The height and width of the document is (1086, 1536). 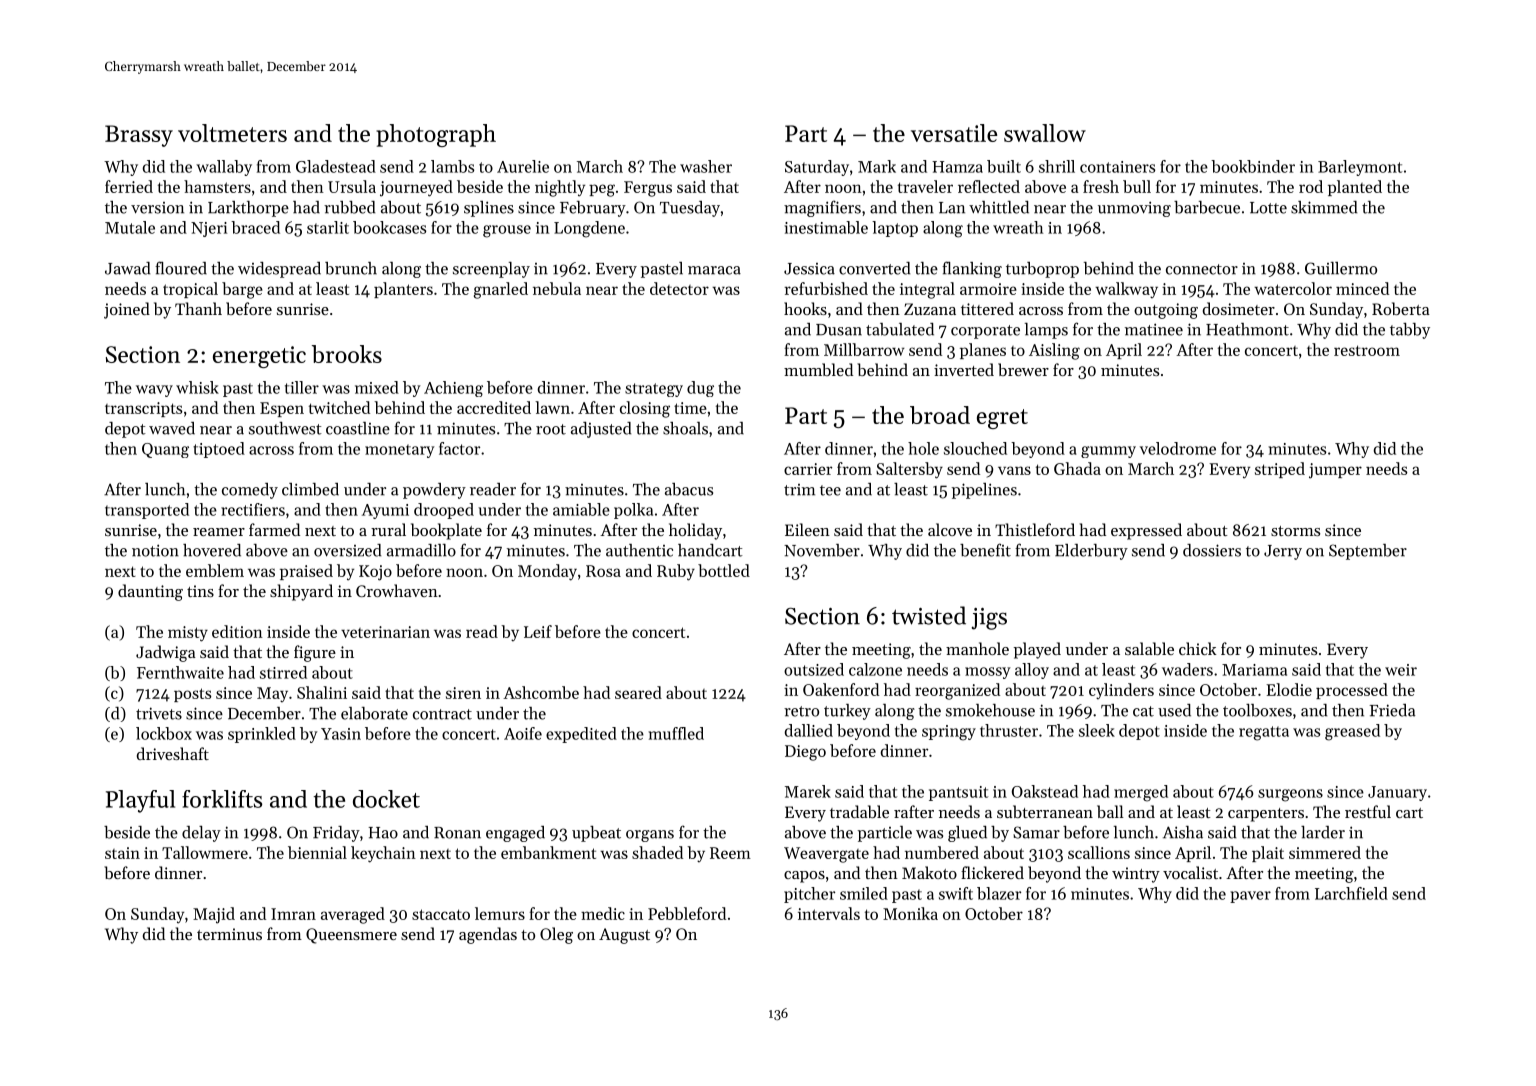 What do you see at coordinates (706, 166) in the document?
I see `washer` at bounding box center [706, 166].
